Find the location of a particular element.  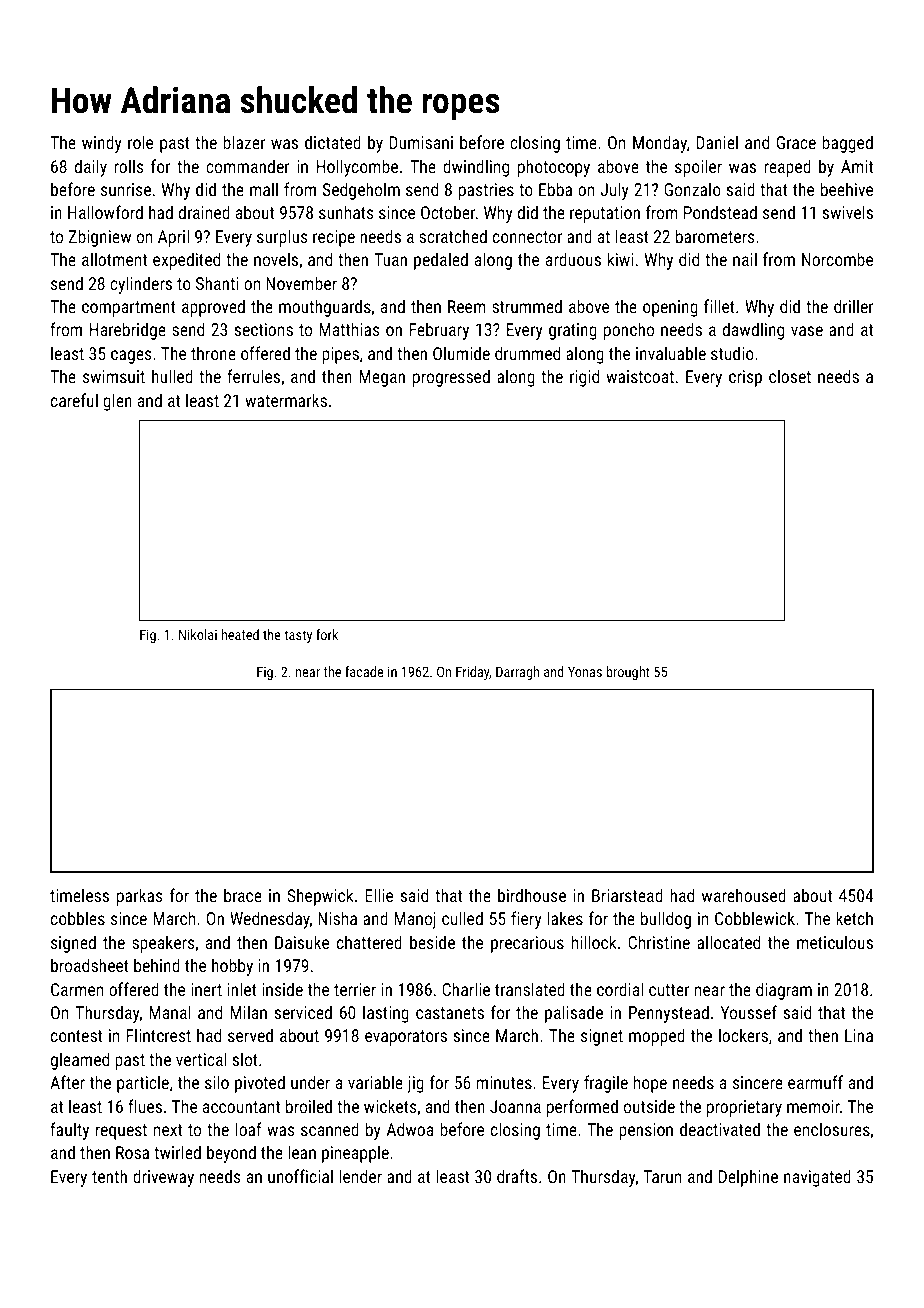

progressed is located at coordinates (451, 378).
